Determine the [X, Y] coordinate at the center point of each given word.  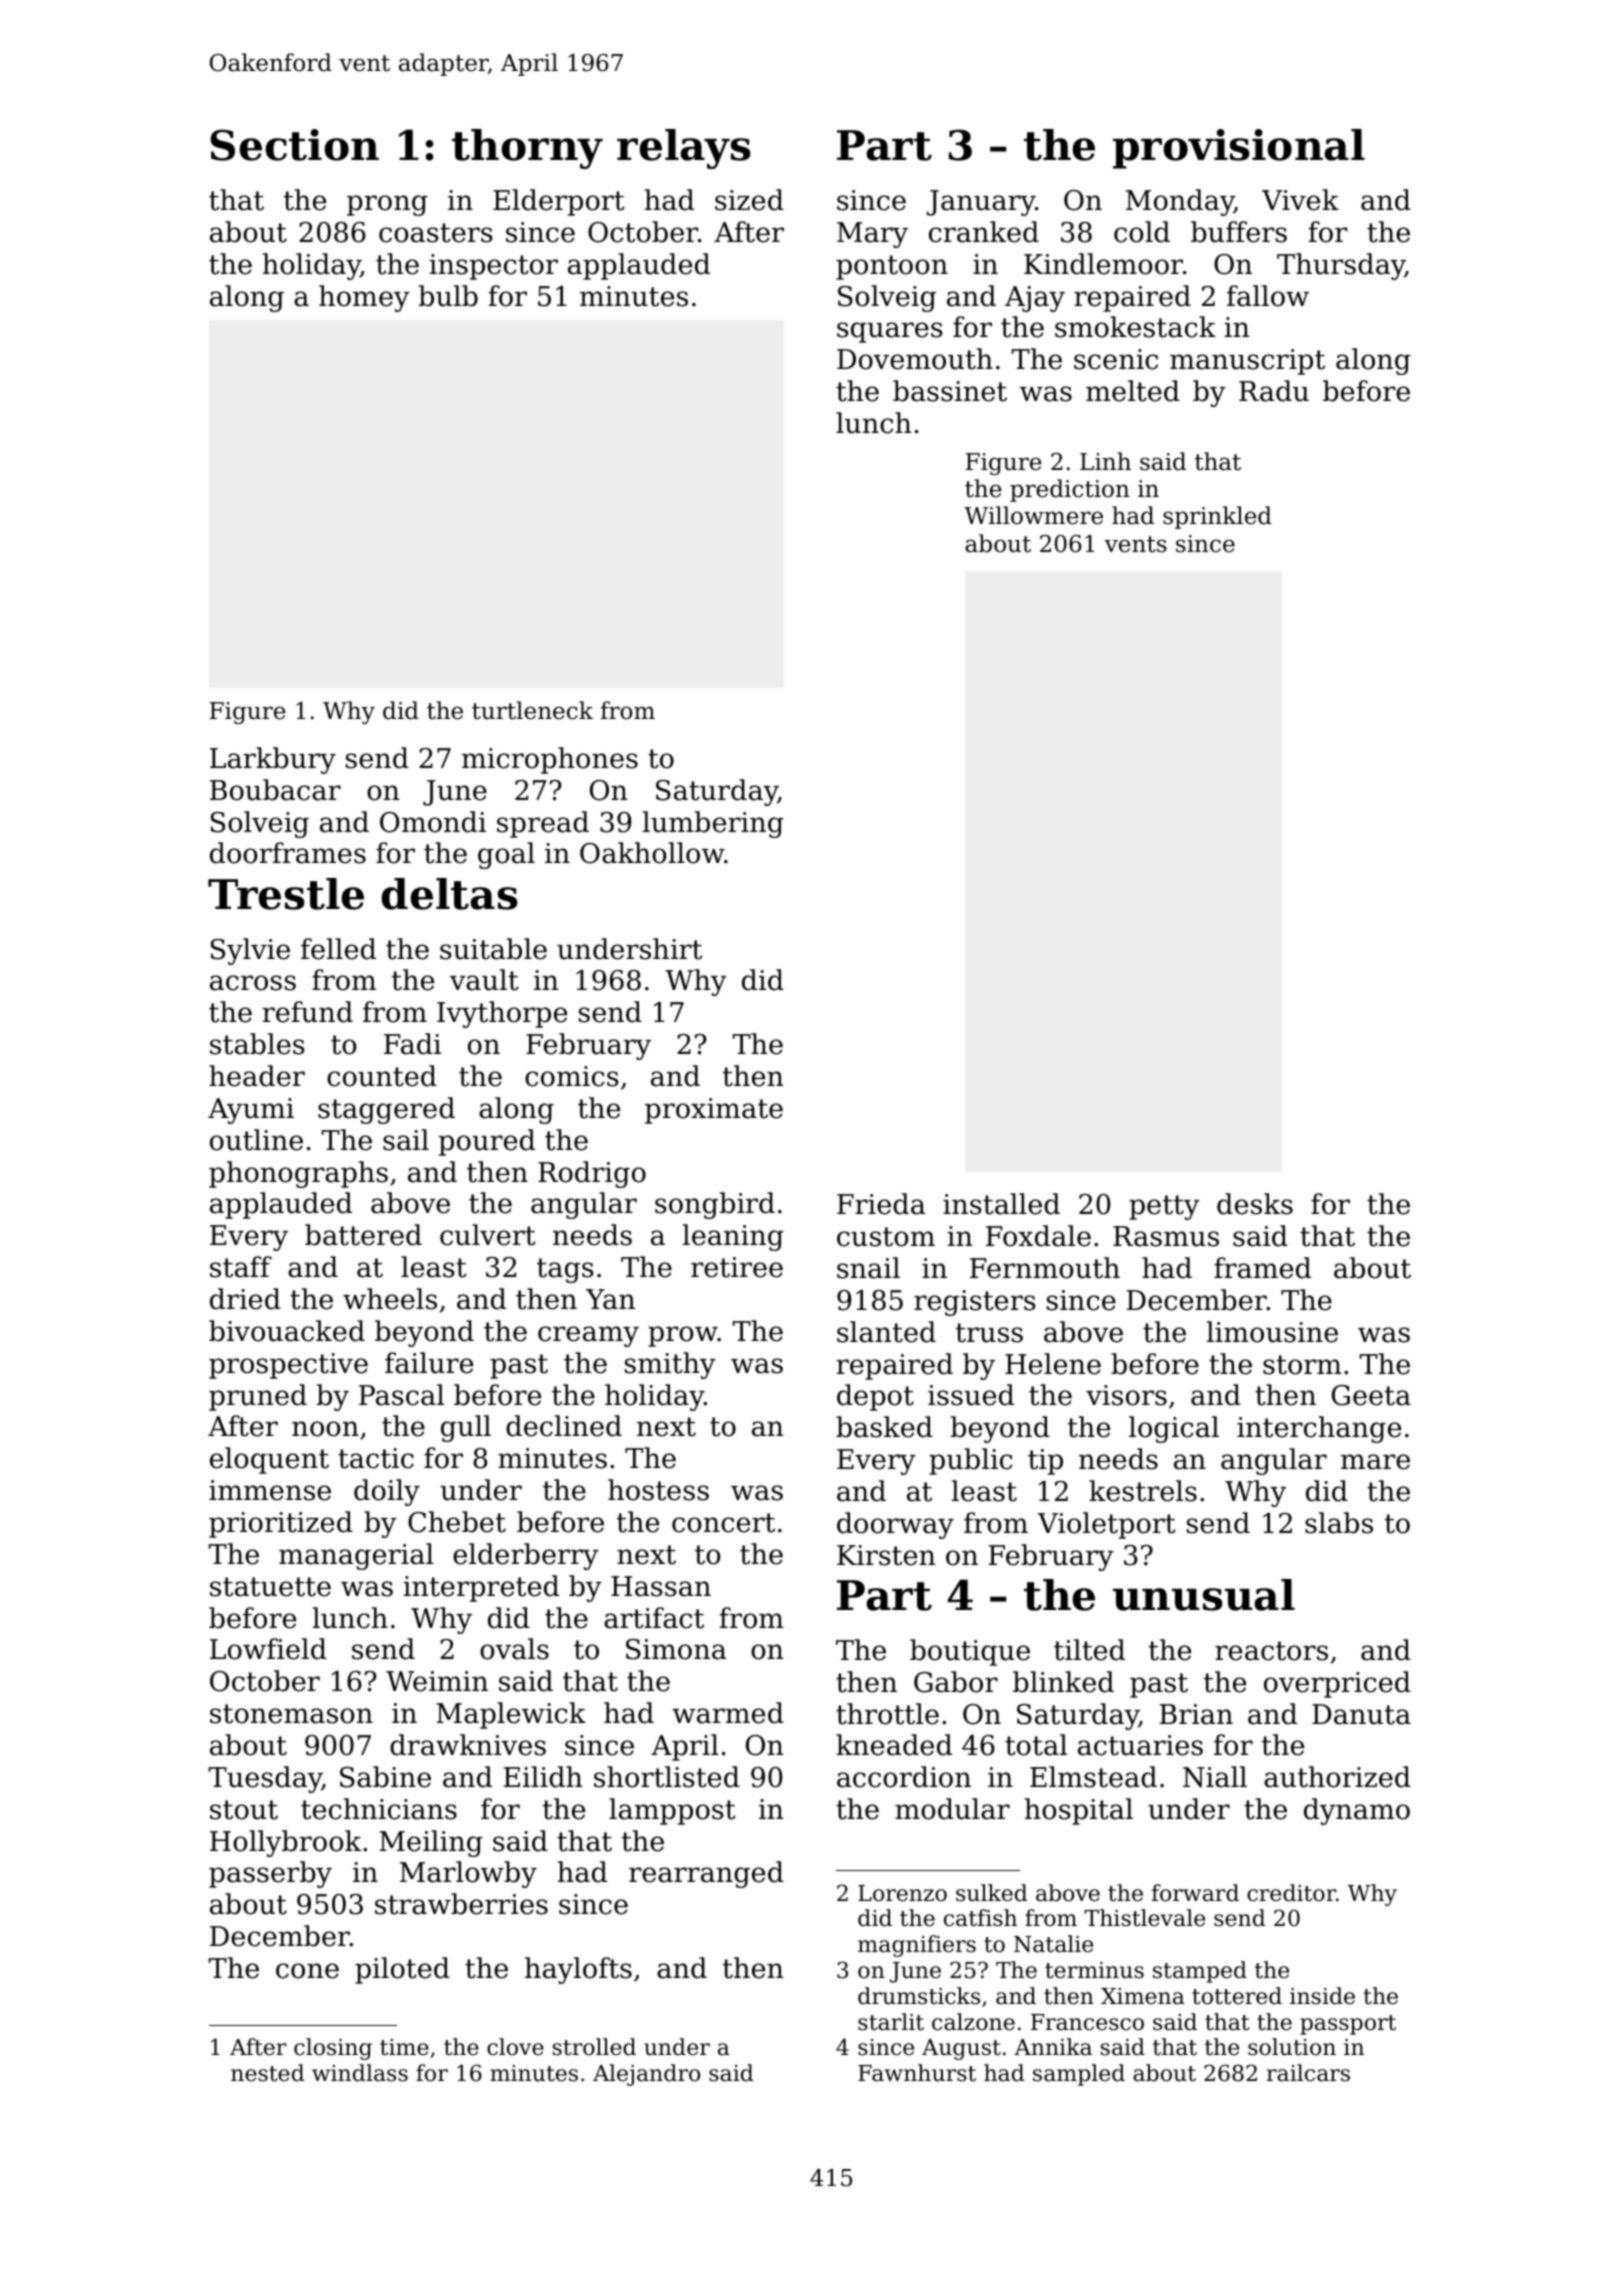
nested [267, 2073]
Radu [1274, 391]
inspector [493, 267]
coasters [436, 233]
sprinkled [1217, 517]
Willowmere [1033, 515]
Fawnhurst [917, 2073]
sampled [1079, 2075]
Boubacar [275, 790]
